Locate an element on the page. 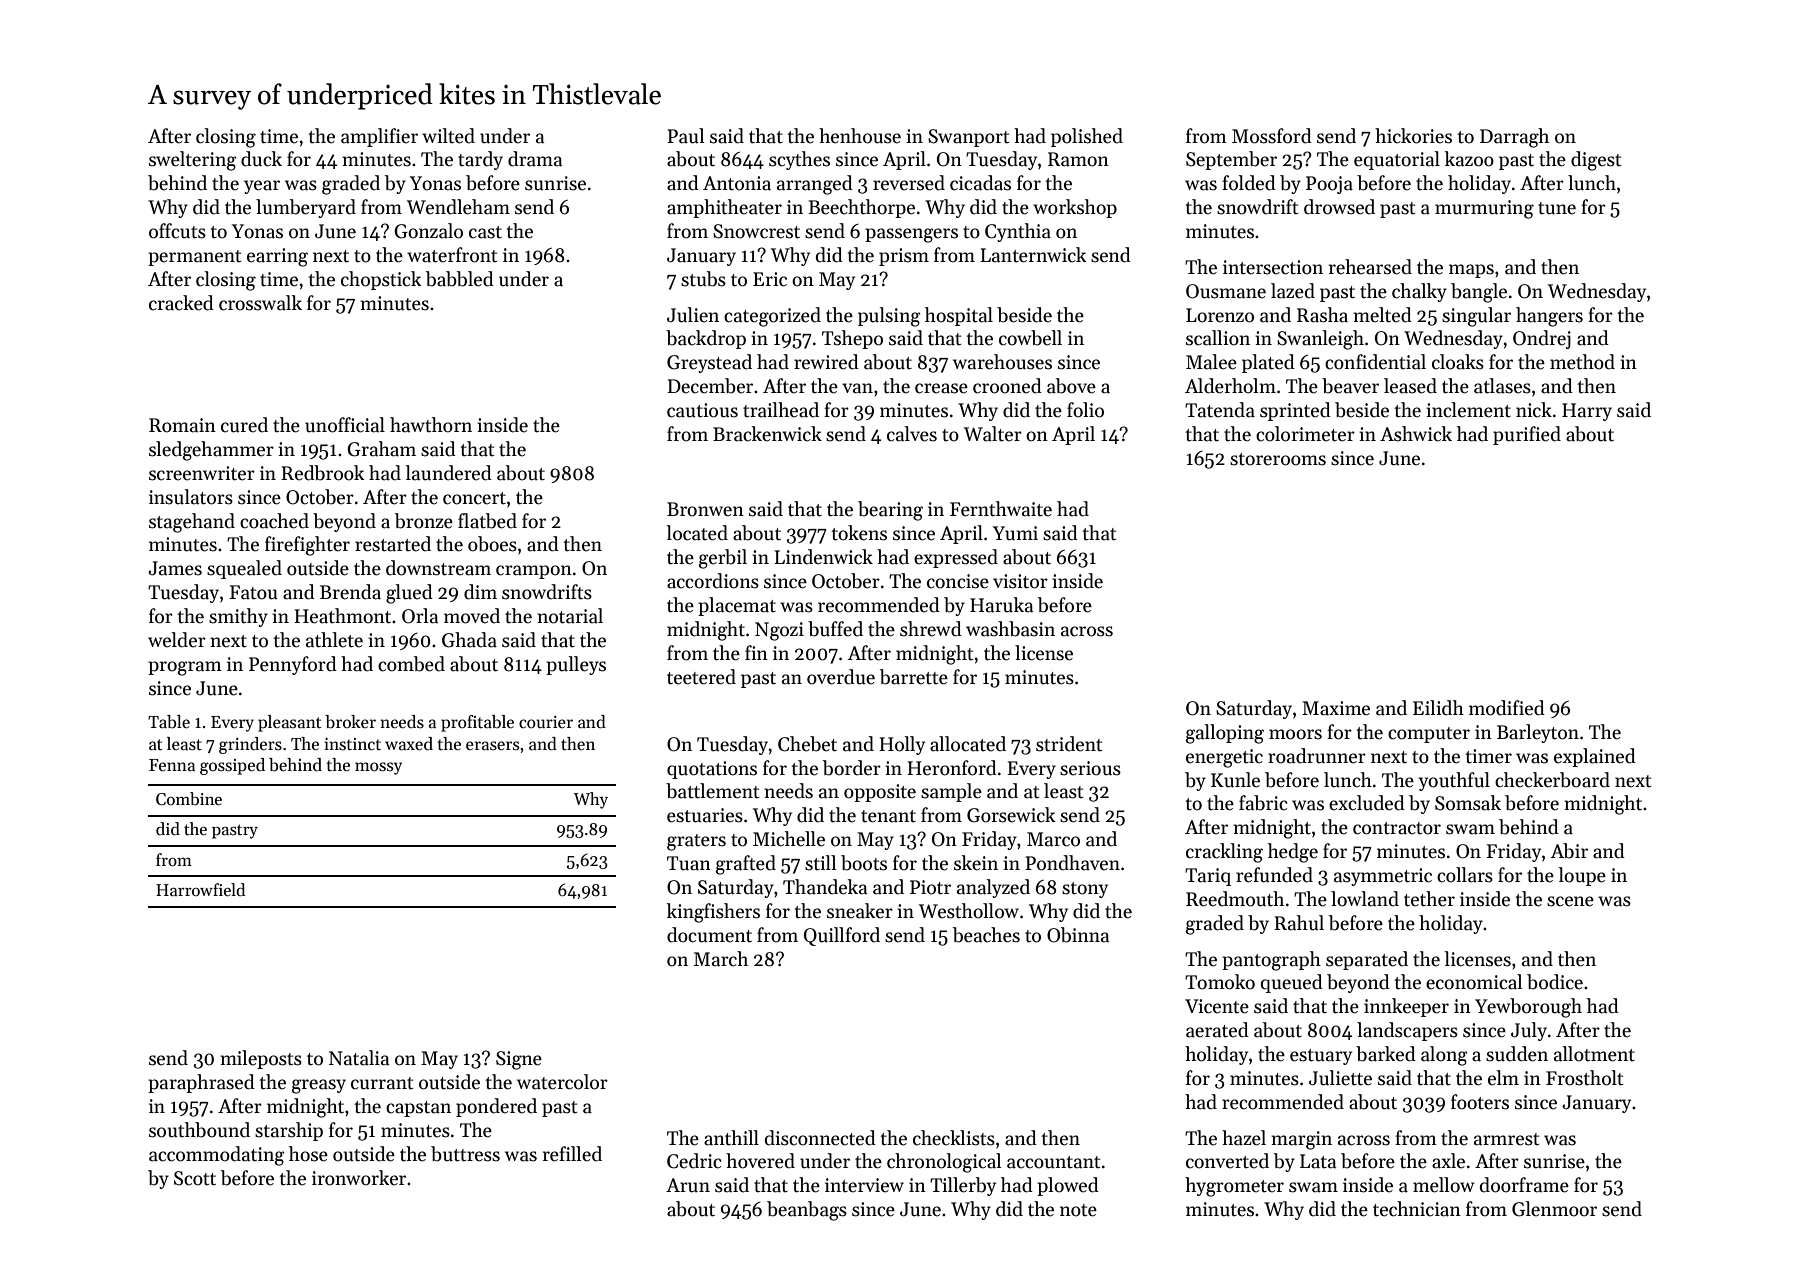 The height and width of the page is (1273, 1801). cicadas is located at coordinates (980, 183).
